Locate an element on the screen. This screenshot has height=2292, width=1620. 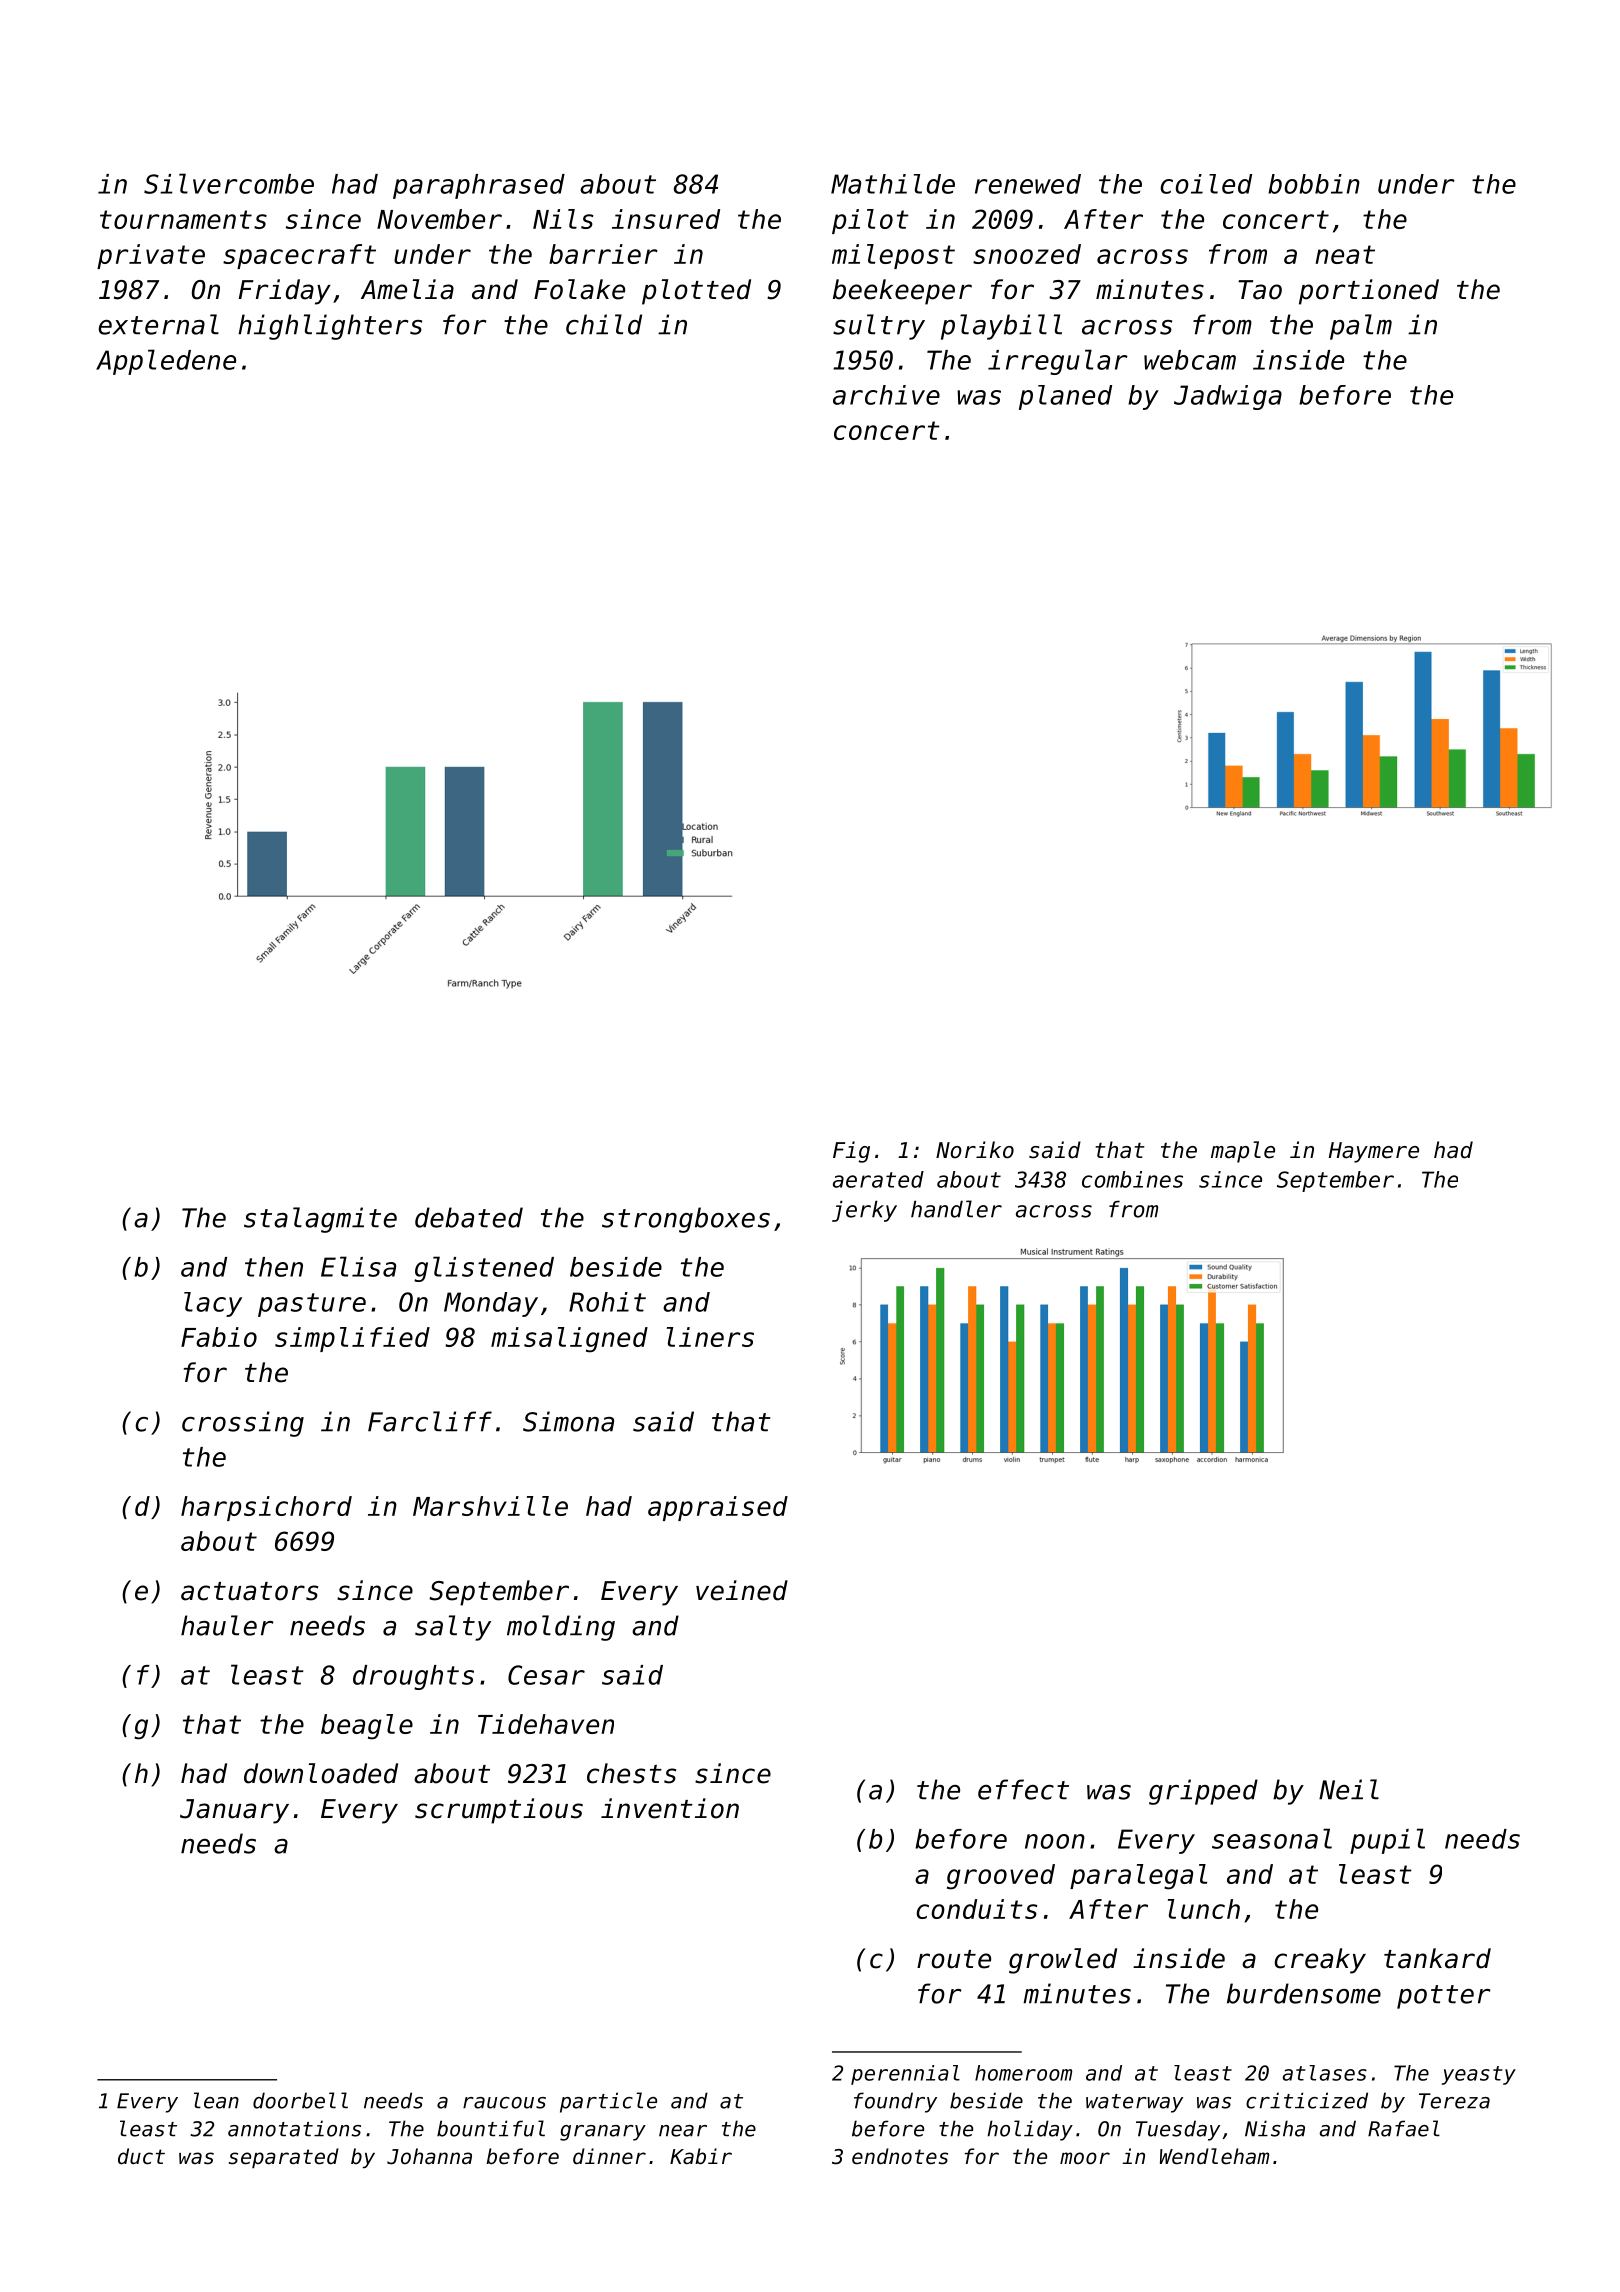
strongboxes is located at coordinates (686, 1220).
